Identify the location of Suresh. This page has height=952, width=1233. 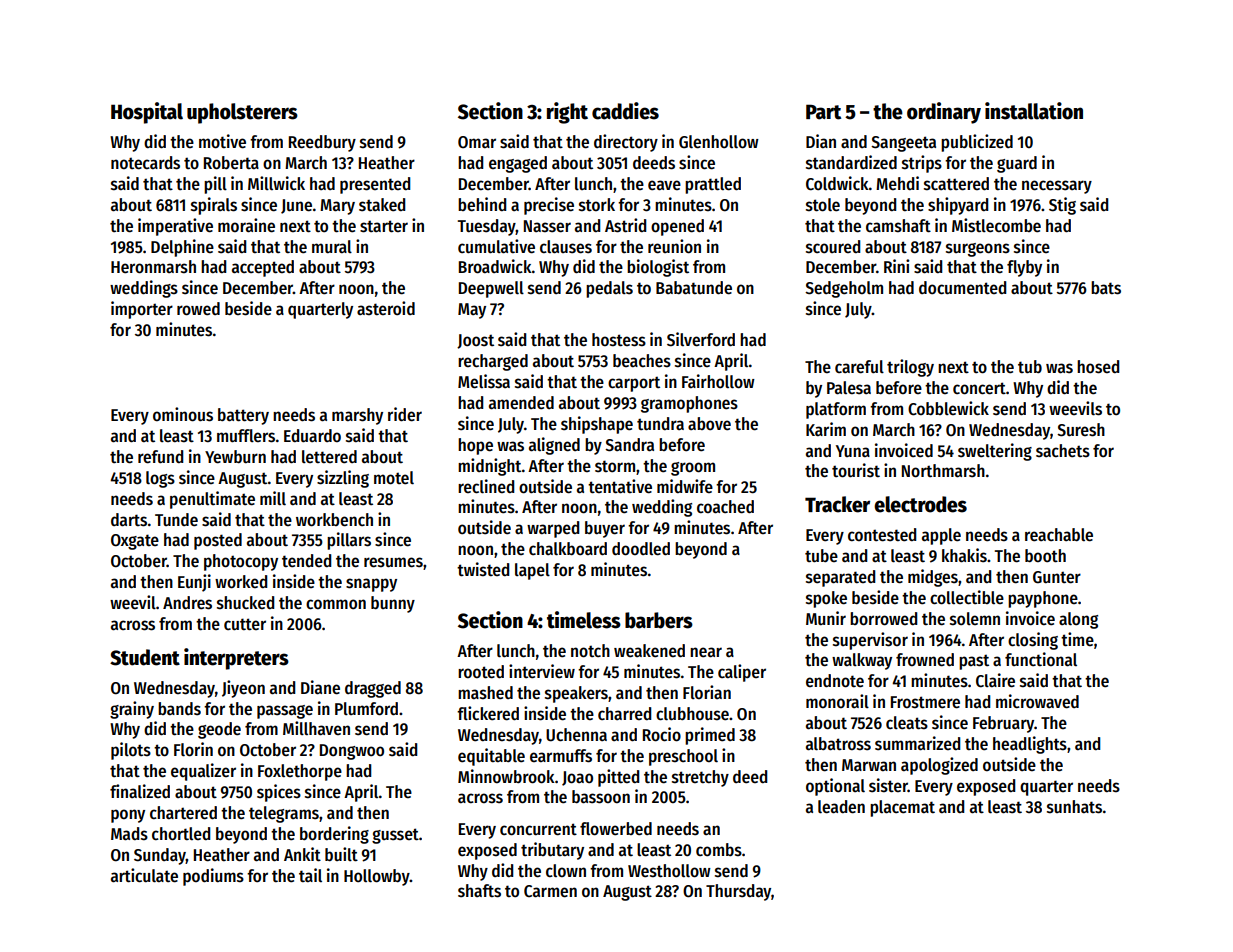
(1081, 430).
